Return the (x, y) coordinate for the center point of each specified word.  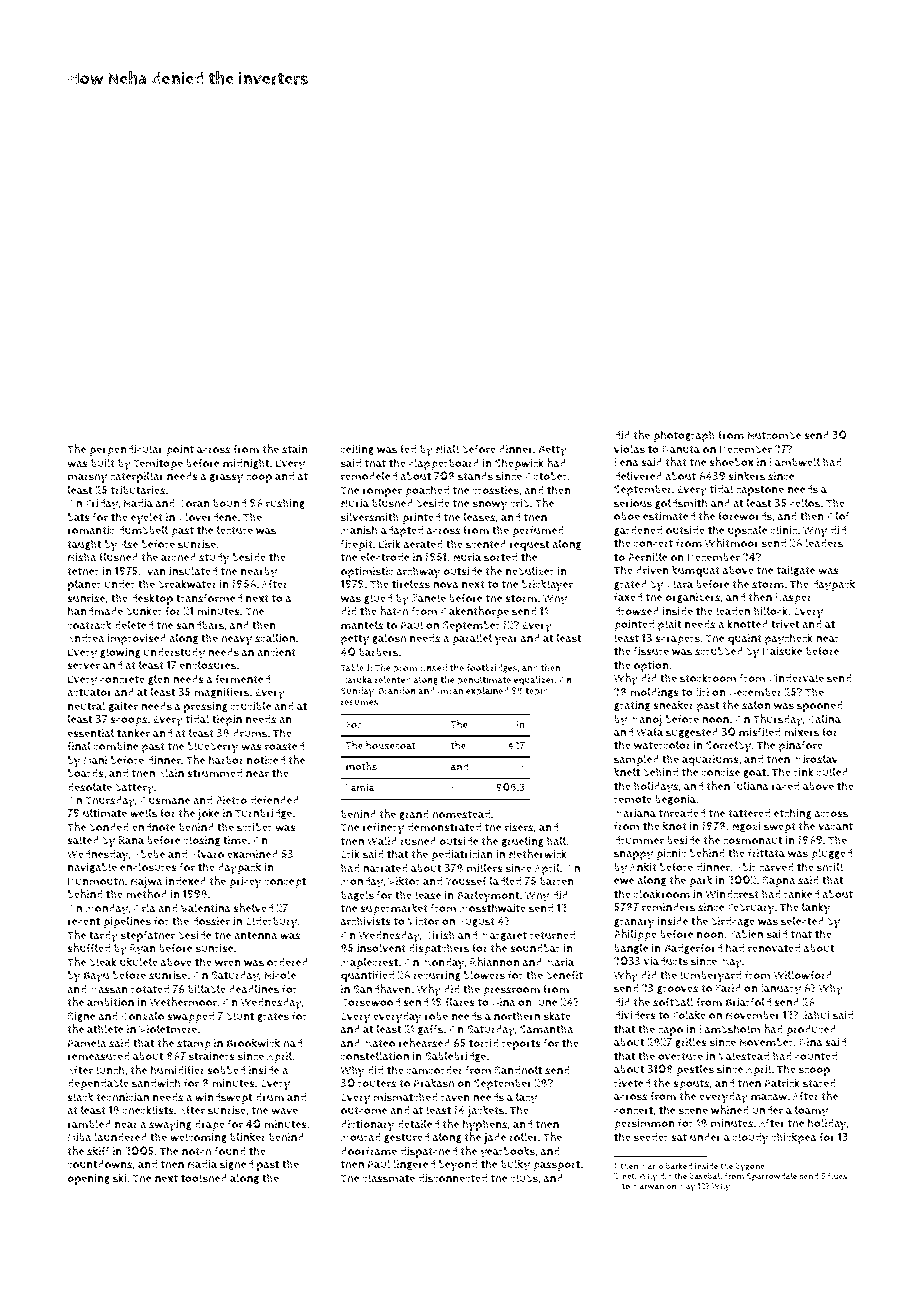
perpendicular (126, 450)
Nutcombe (774, 435)
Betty (552, 451)
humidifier (178, 1070)
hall (556, 841)
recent (84, 921)
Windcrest (732, 894)
